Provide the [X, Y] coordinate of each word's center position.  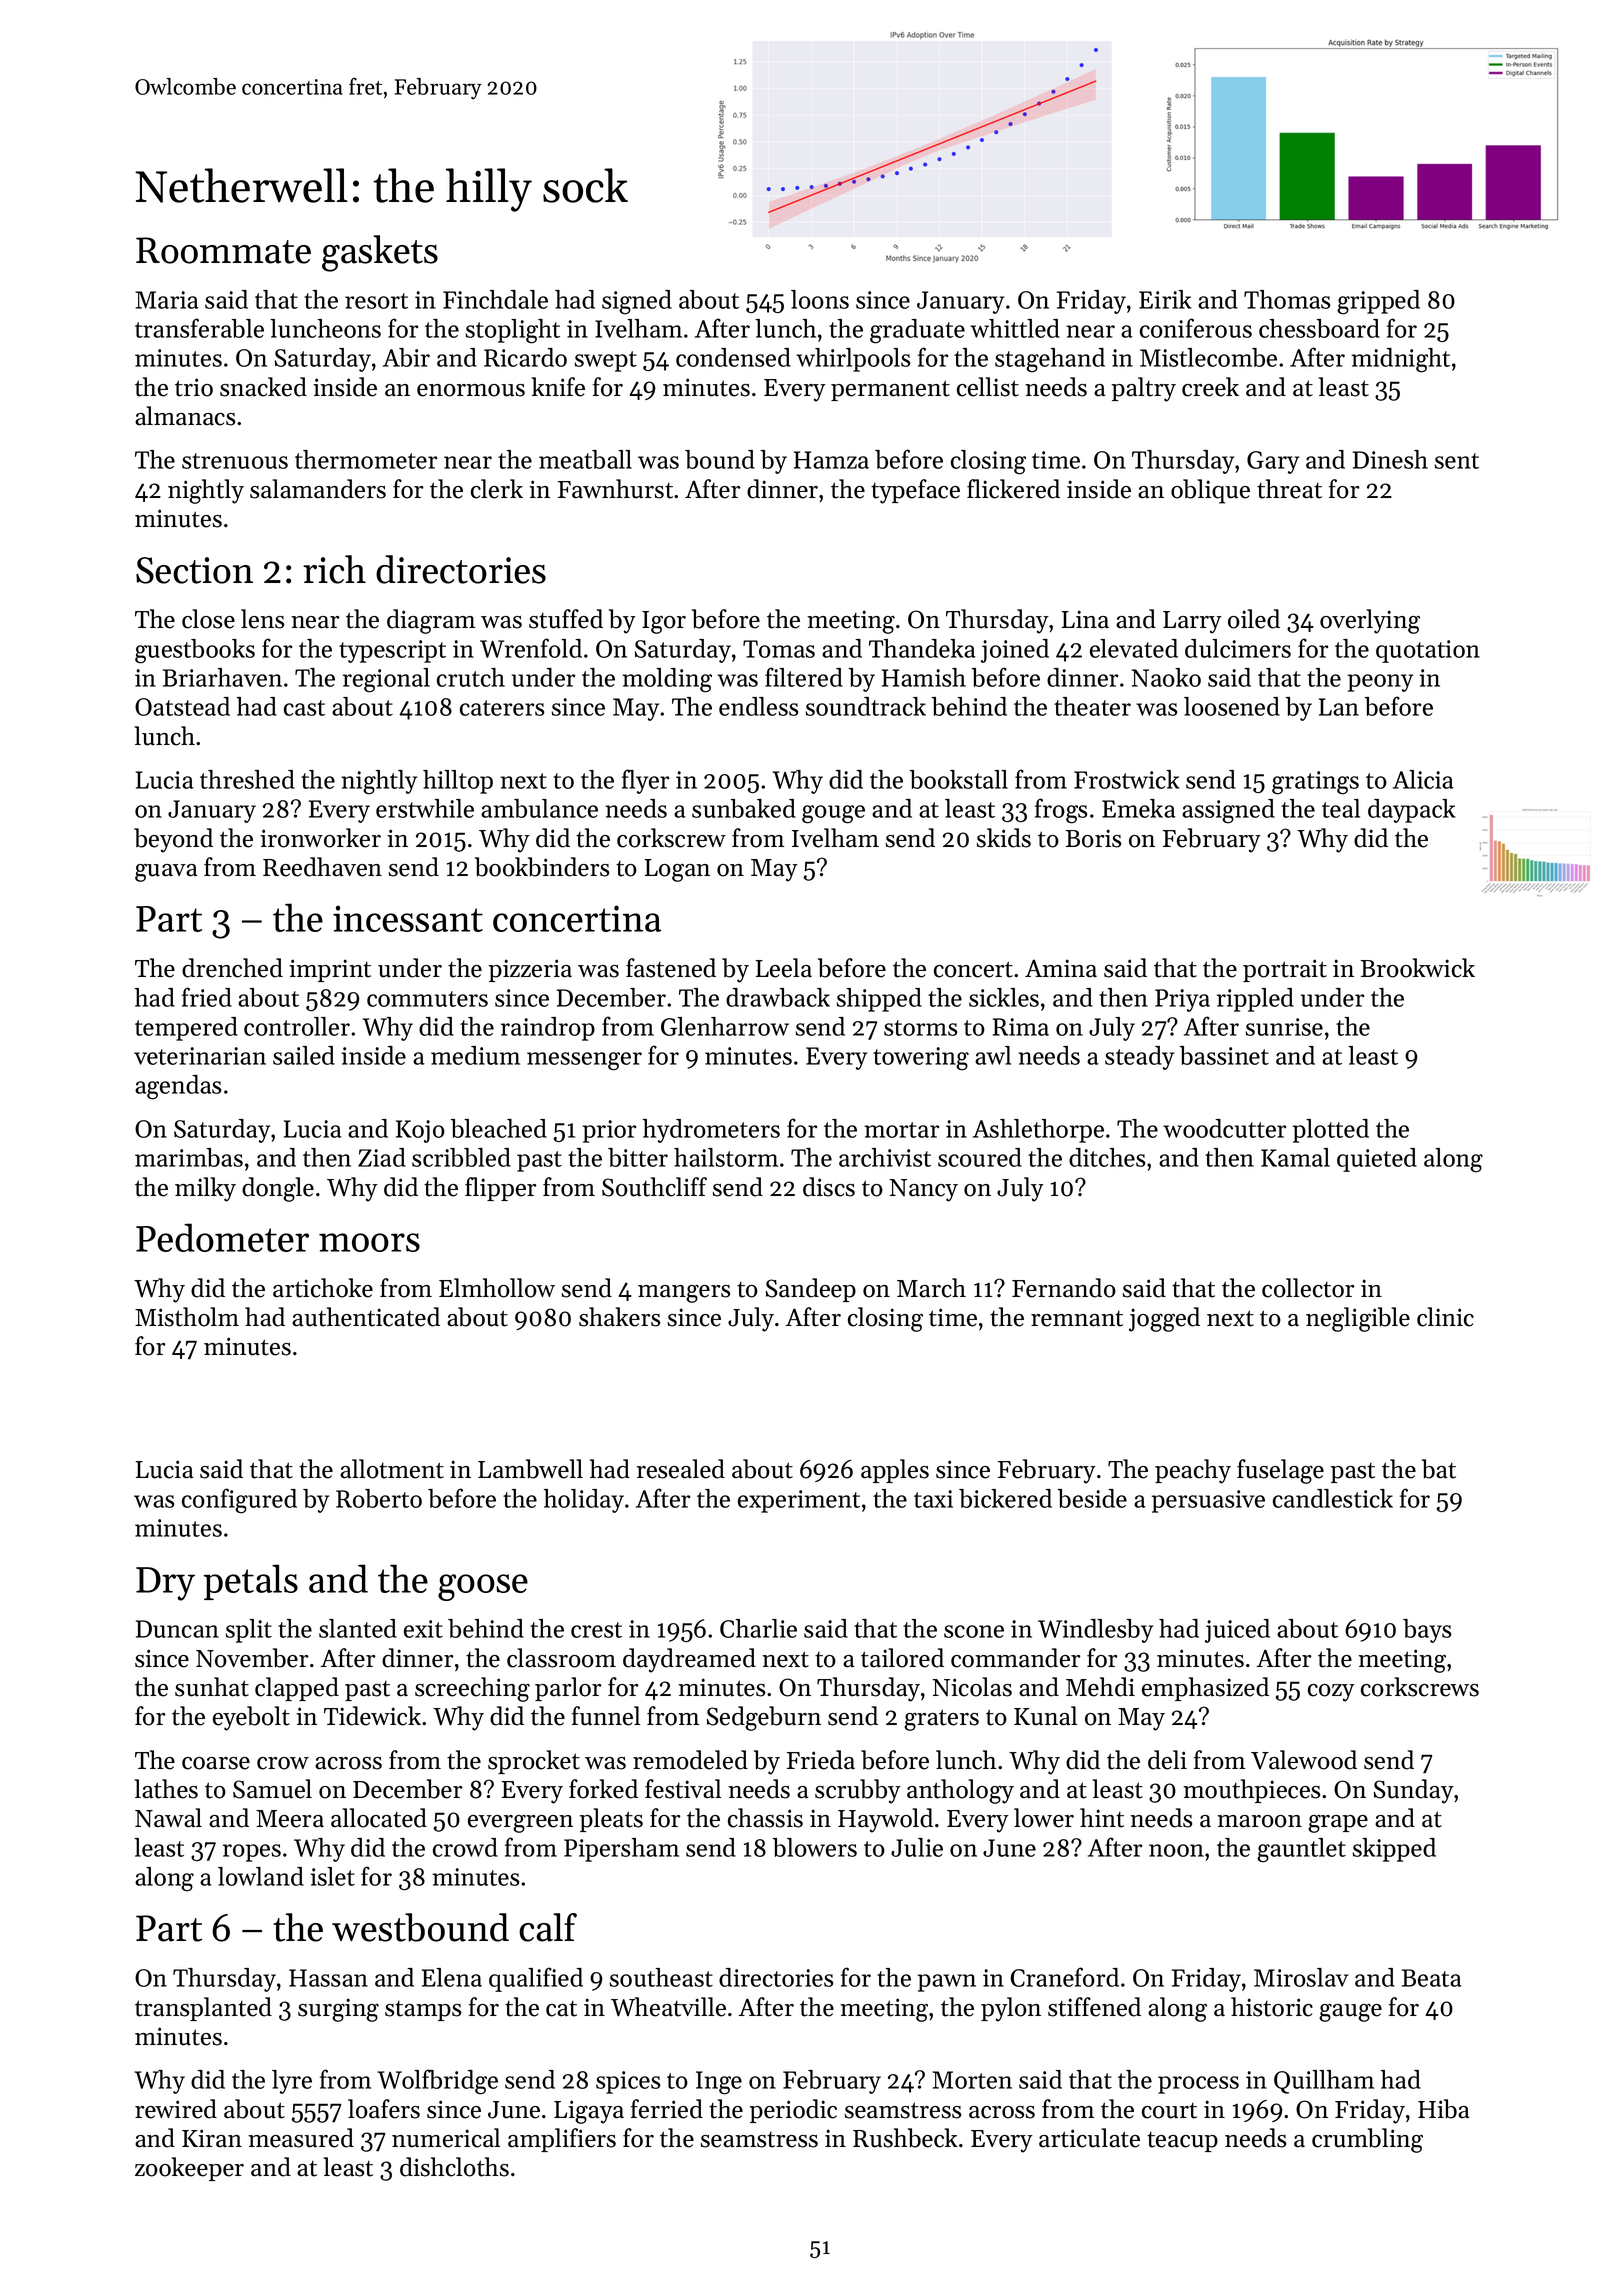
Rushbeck [905, 2138]
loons [820, 299]
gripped [1378, 302]
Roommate [223, 250]
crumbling [1367, 2140]
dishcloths [454, 2167]
